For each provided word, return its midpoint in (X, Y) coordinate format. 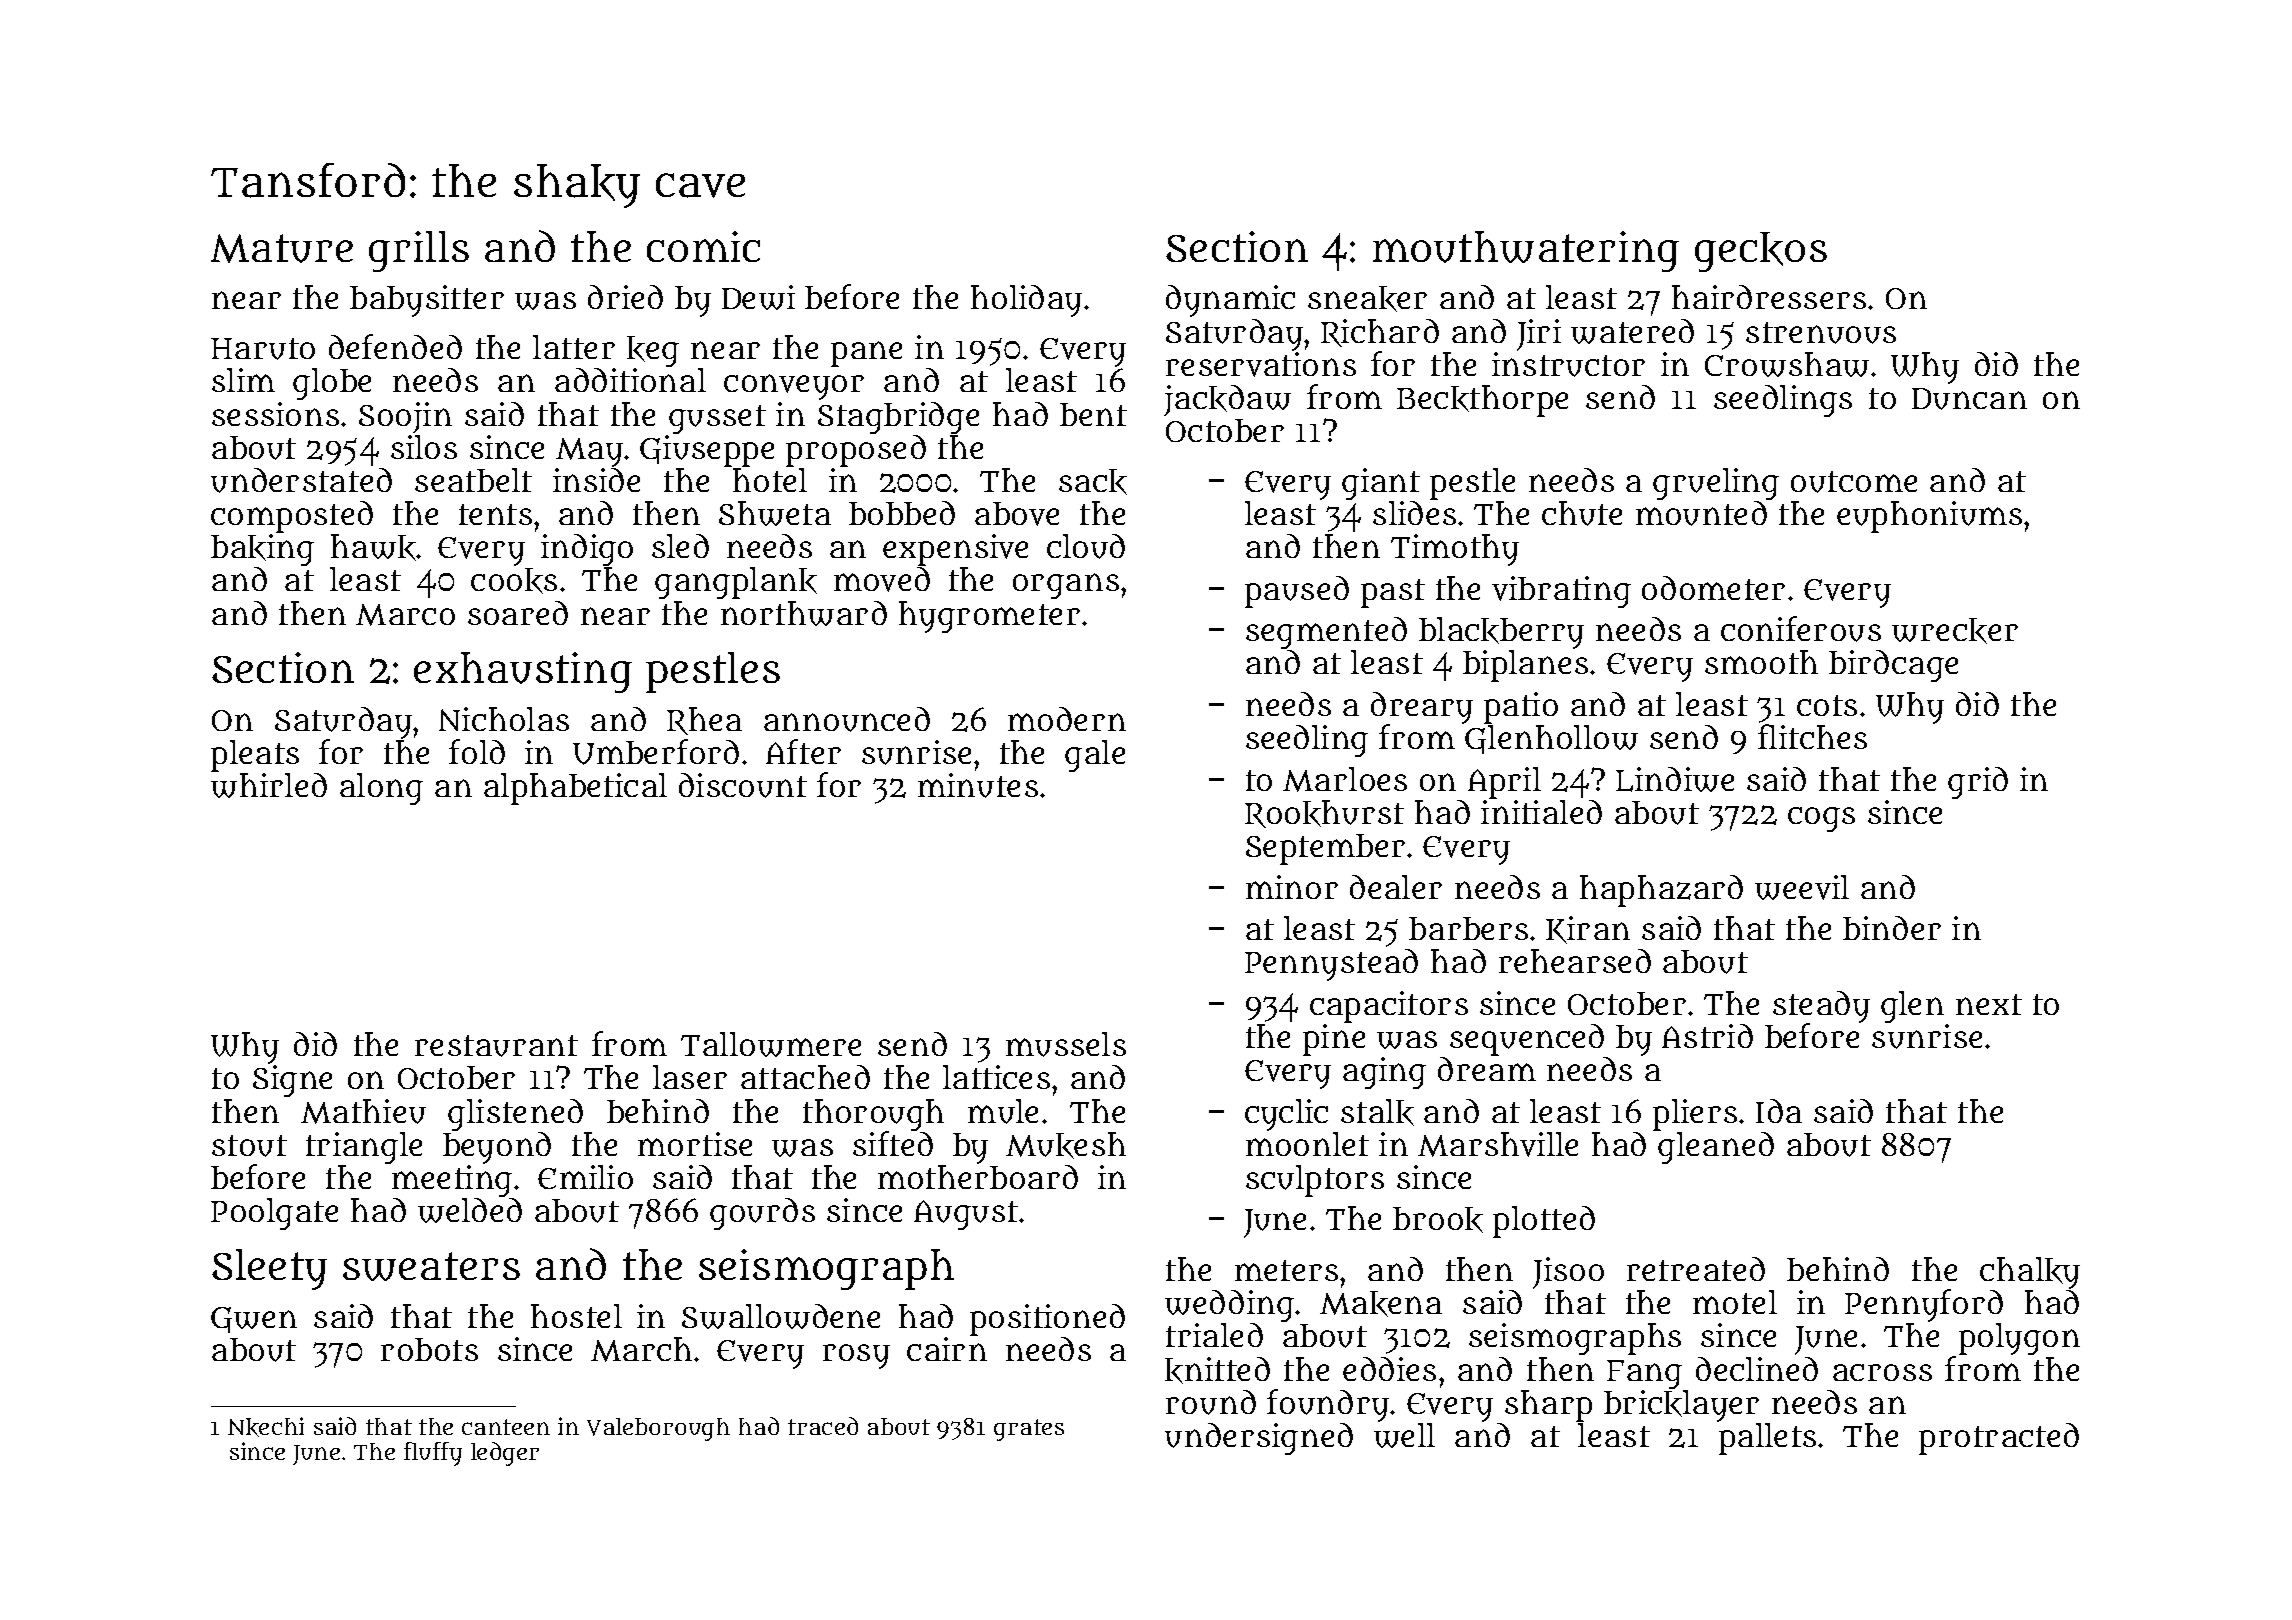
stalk (1377, 1112)
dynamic (1230, 301)
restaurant (496, 1046)
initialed (1541, 812)
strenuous (1821, 333)
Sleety (269, 1269)
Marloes (1345, 779)
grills (419, 251)
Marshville (1498, 1144)
